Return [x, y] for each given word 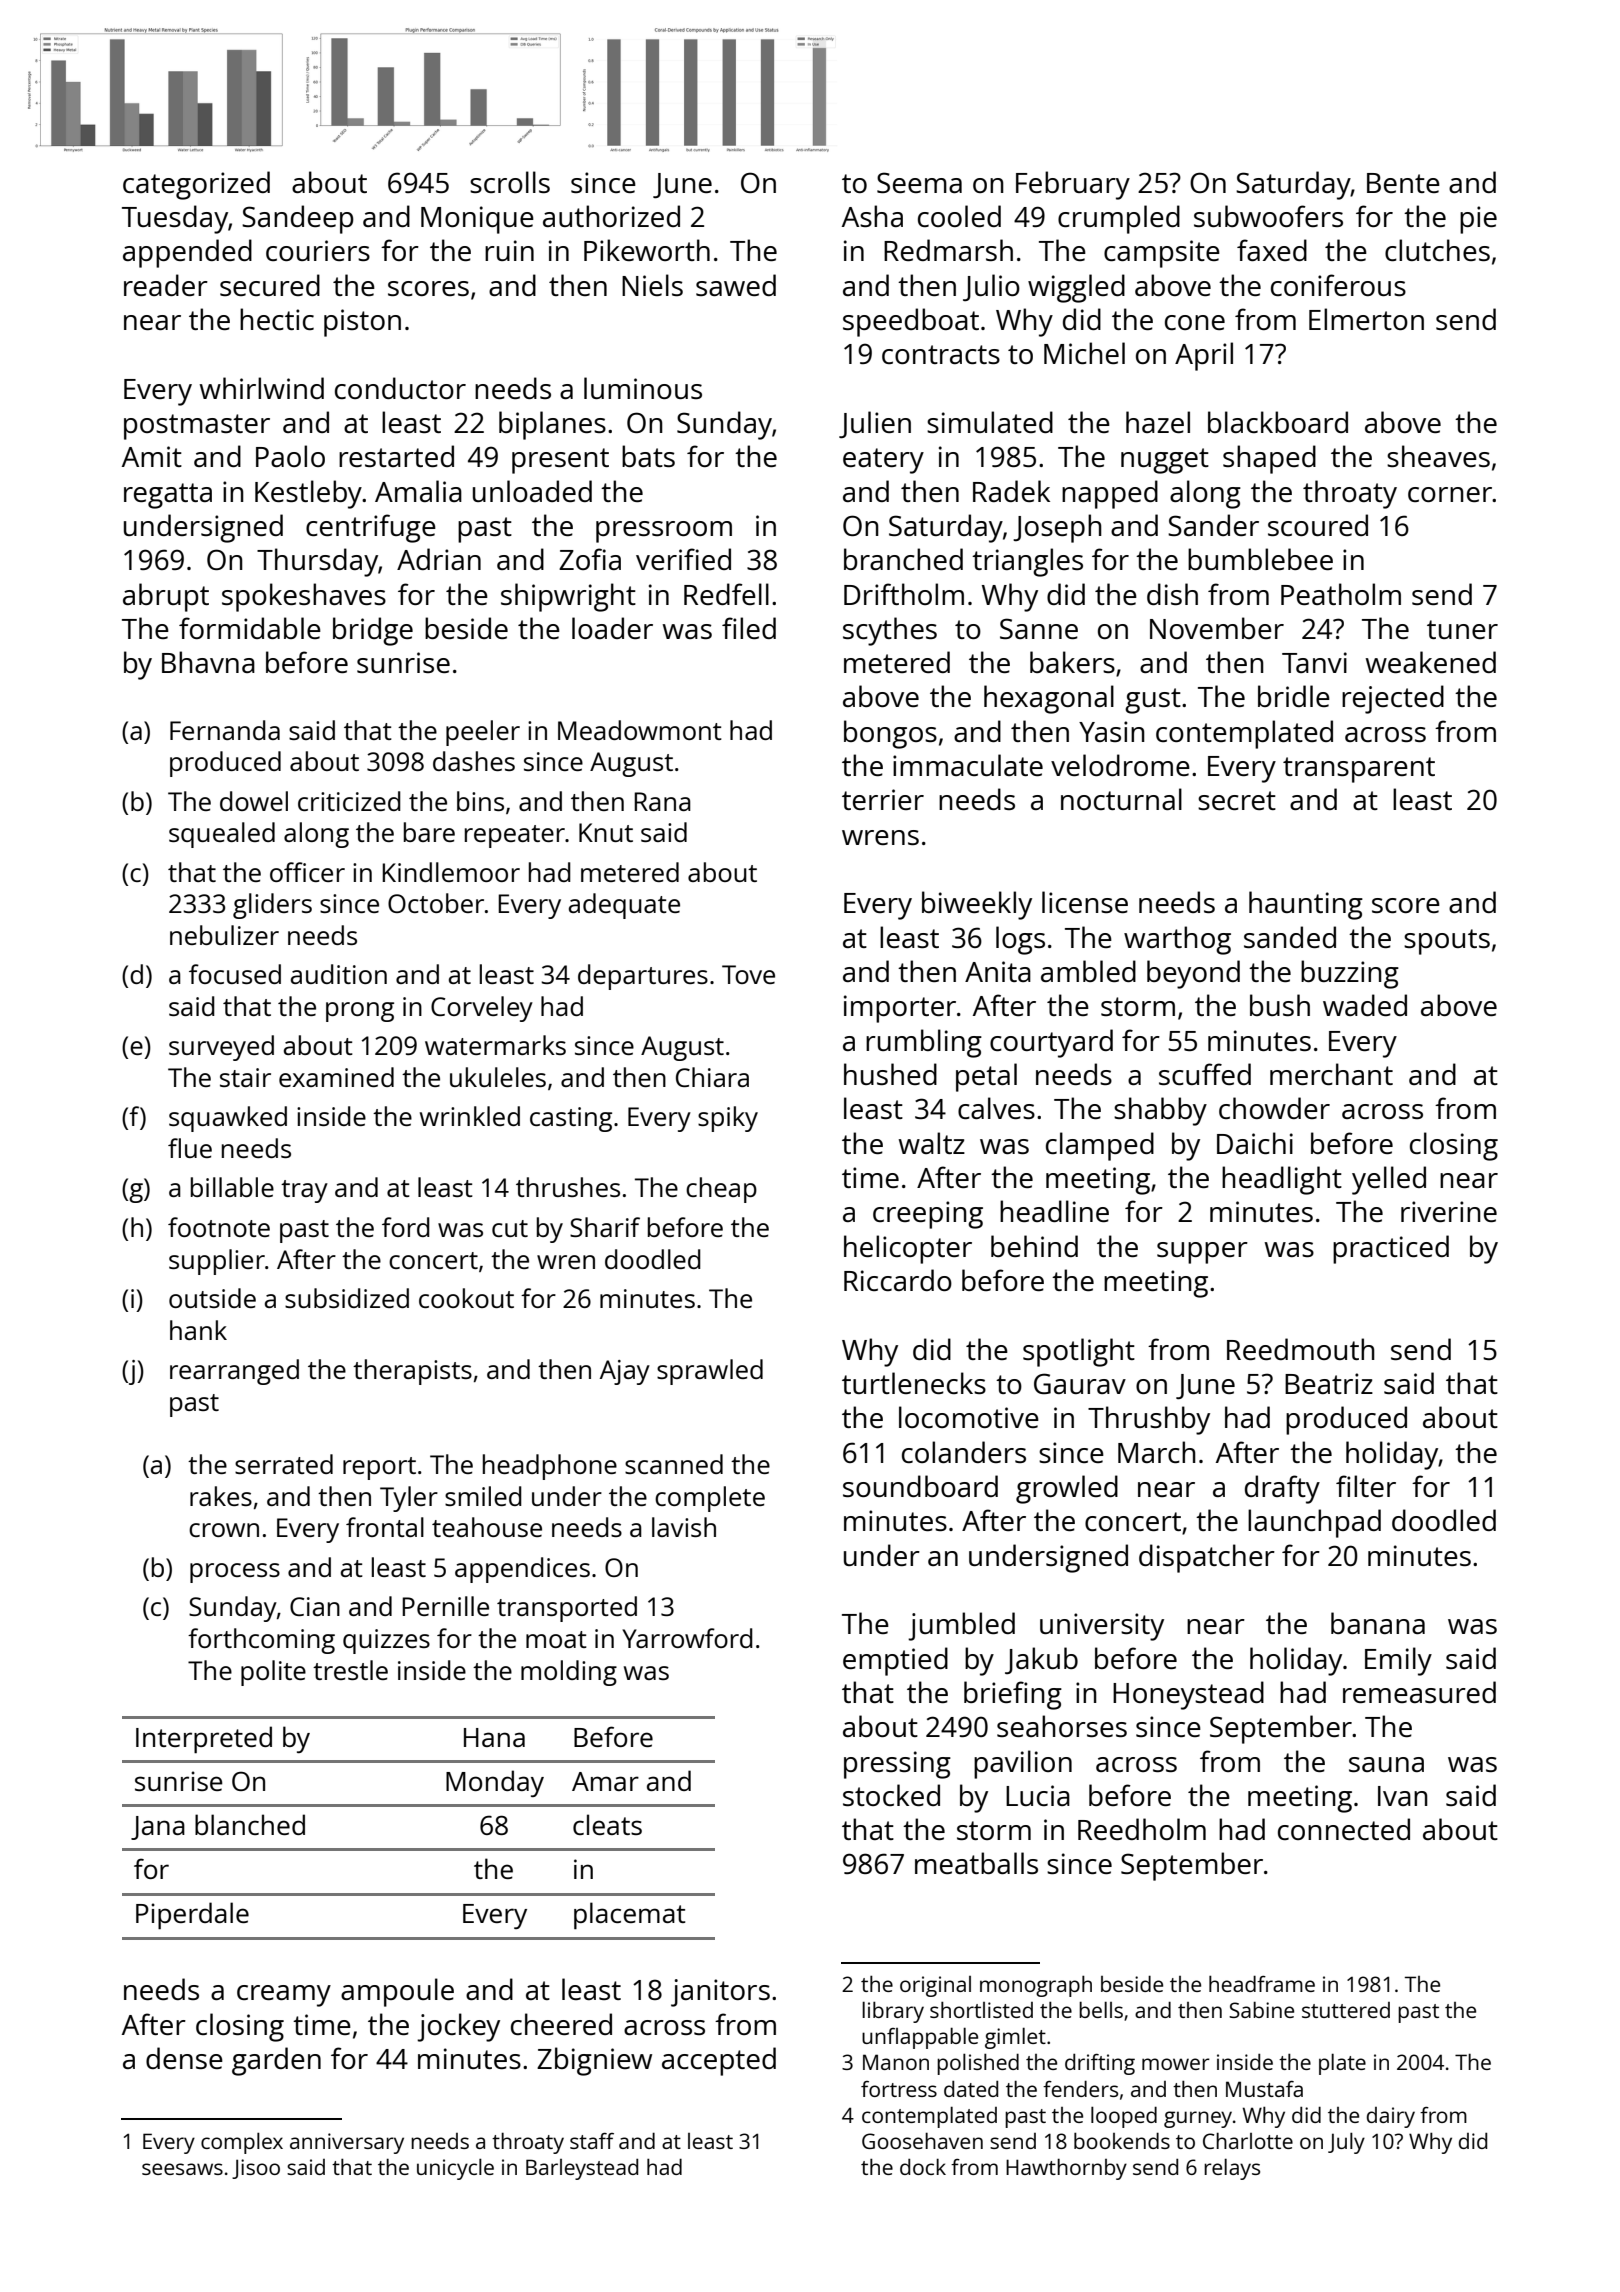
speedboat [911, 322]
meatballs [976, 1863]
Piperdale [192, 1915]
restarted [396, 456]
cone [1195, 322]
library [893, 2012]
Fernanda [225, 730]
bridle [1294, 696]
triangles [1027, 562]
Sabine [1261, 2009]
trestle [350, 1670]
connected [1344, 1829]
